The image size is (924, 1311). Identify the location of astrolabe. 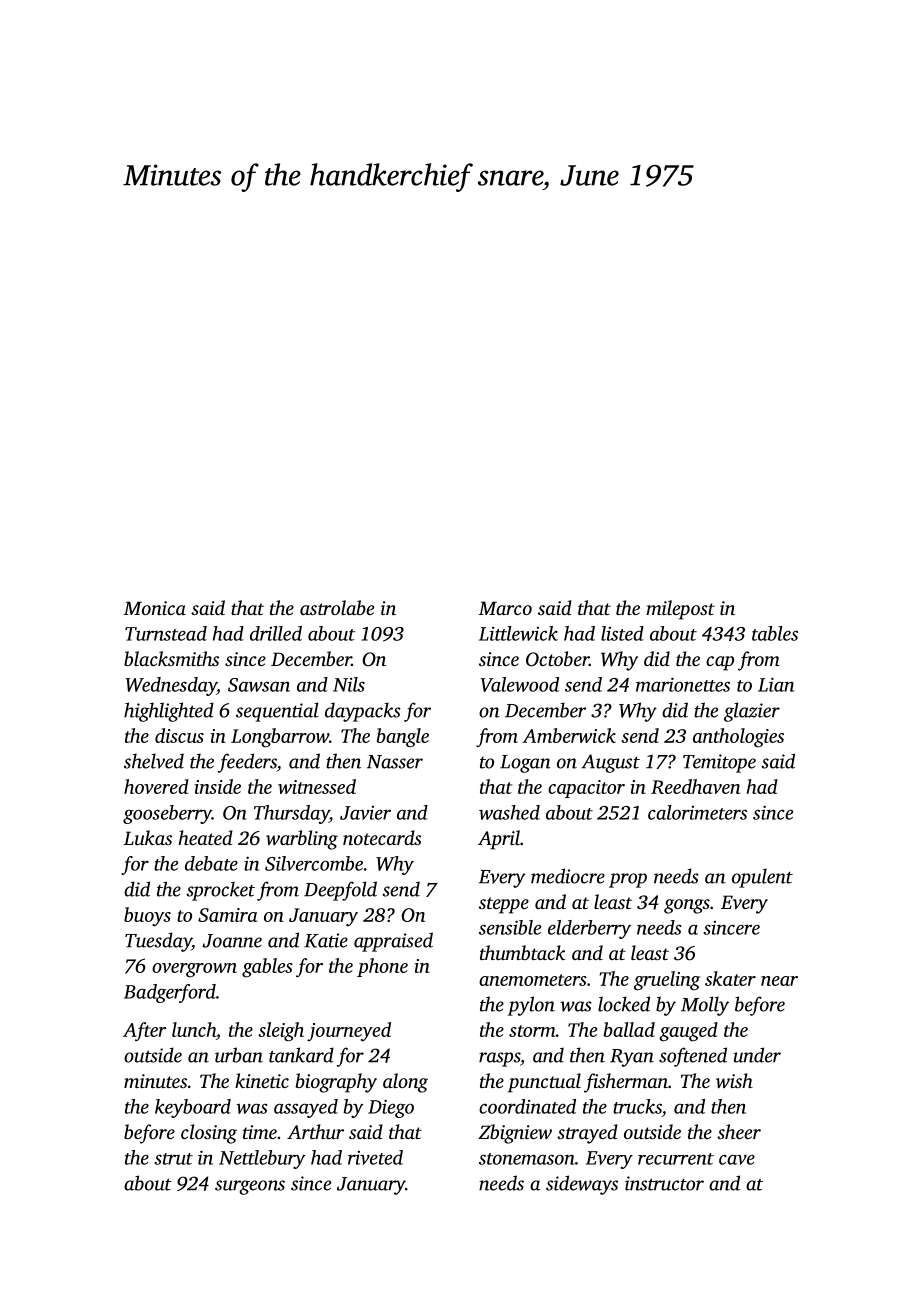
(337, 607).
